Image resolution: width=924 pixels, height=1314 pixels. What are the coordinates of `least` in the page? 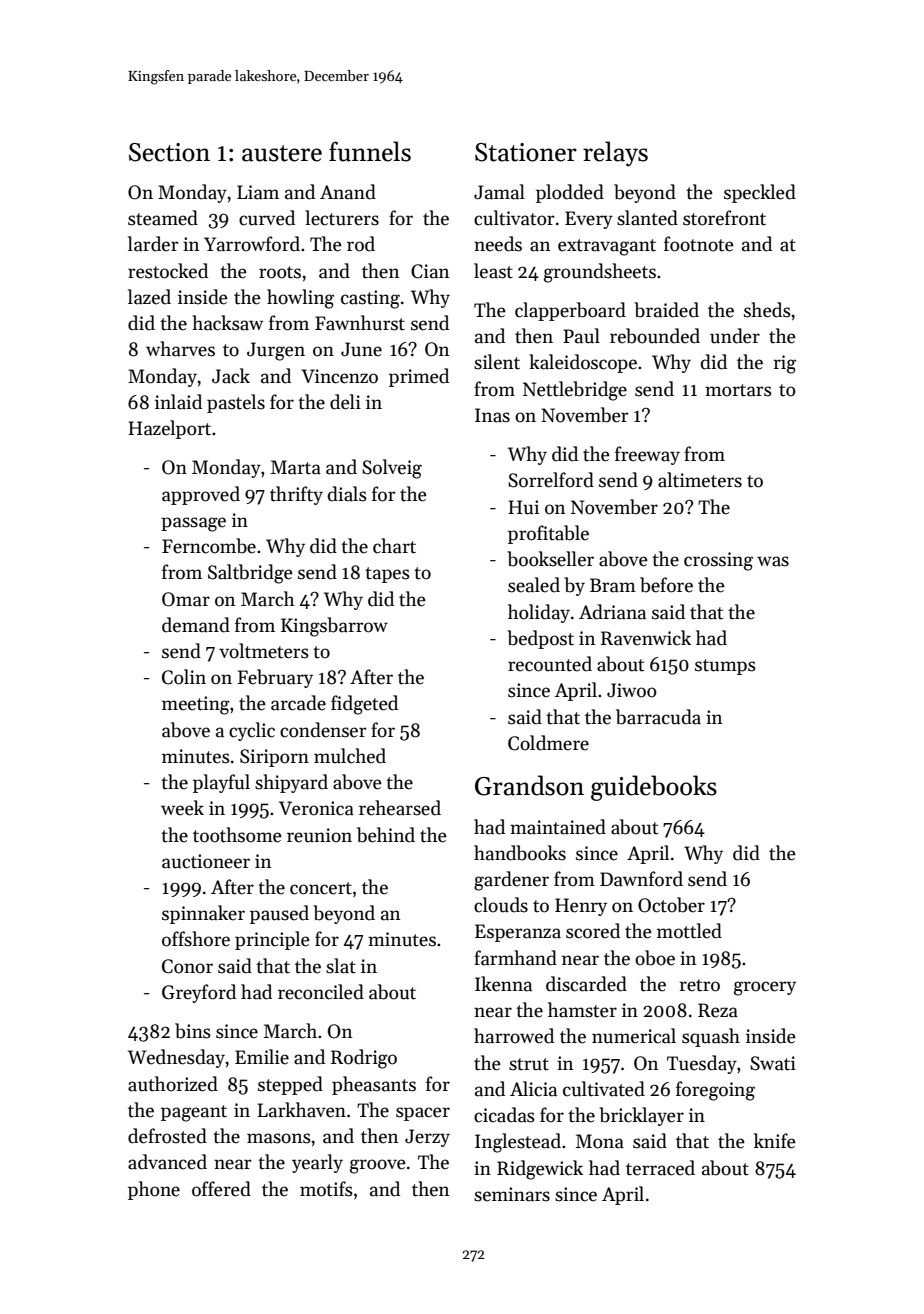 It's located at (493, 271).
